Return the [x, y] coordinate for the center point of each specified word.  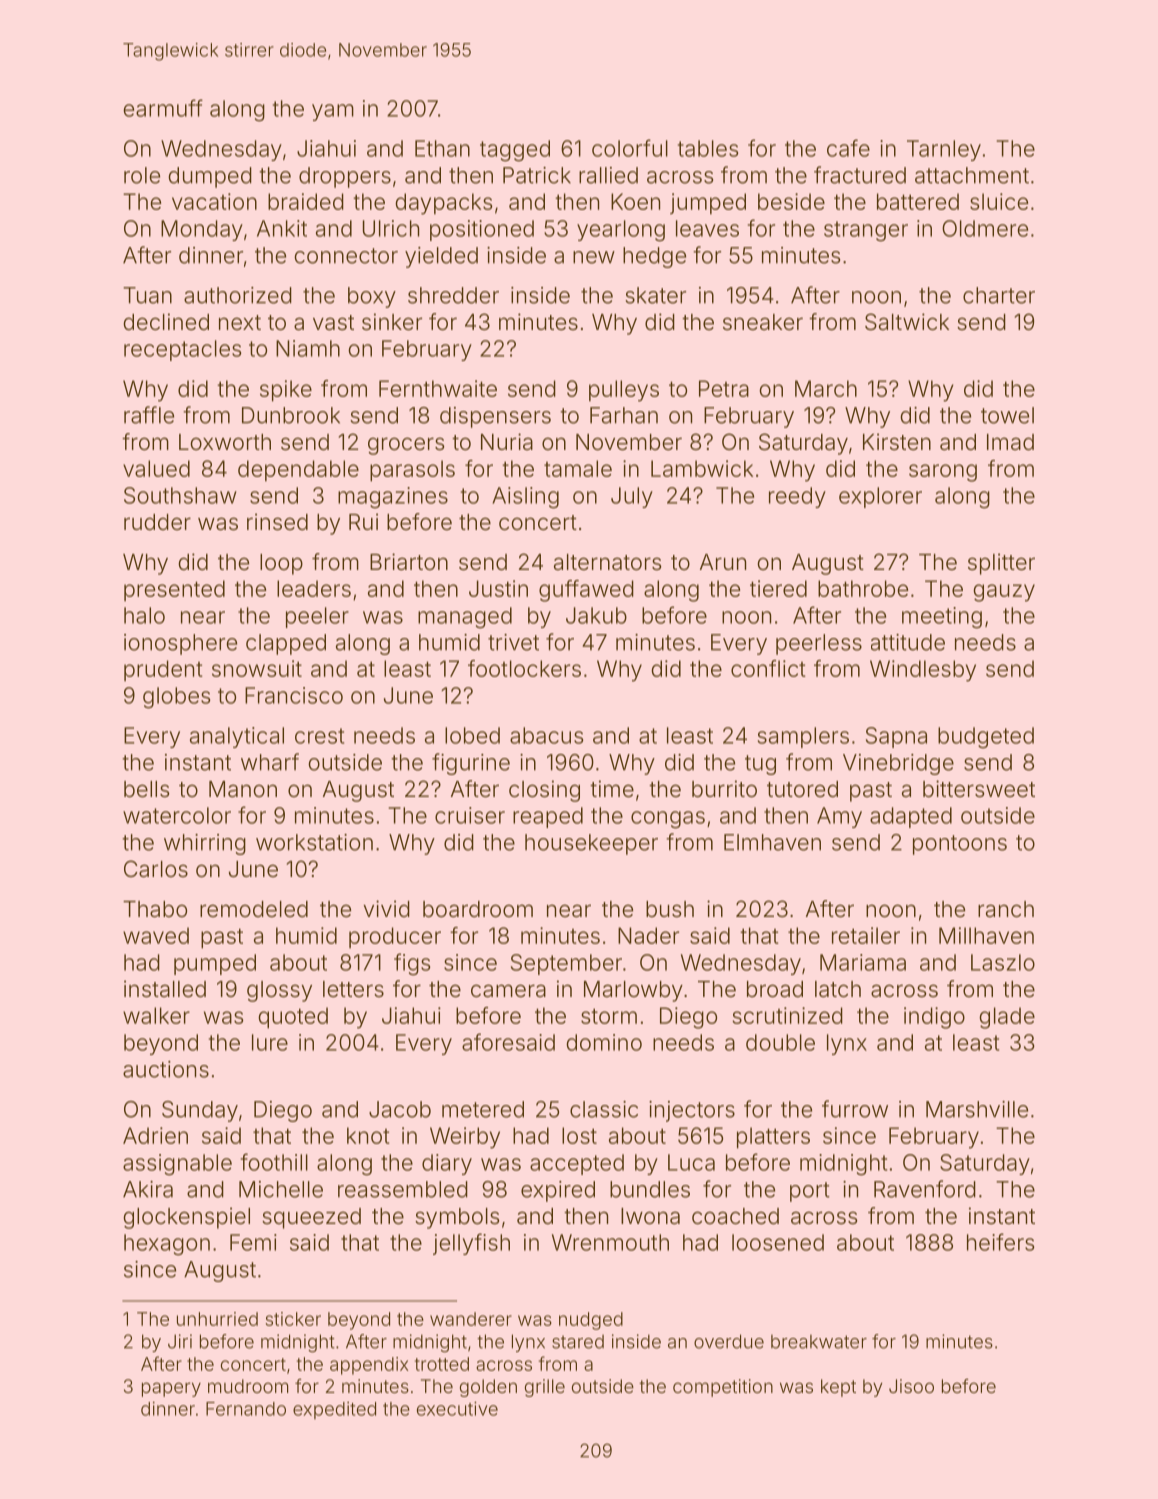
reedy [797, 497]
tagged [515, 151]
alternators [607, 562]
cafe [848, 148]
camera [508, 991]
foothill [274, 1162]
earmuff [163, 108]
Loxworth [225, 442]
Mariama [863, 962]
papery [171, 1389]
